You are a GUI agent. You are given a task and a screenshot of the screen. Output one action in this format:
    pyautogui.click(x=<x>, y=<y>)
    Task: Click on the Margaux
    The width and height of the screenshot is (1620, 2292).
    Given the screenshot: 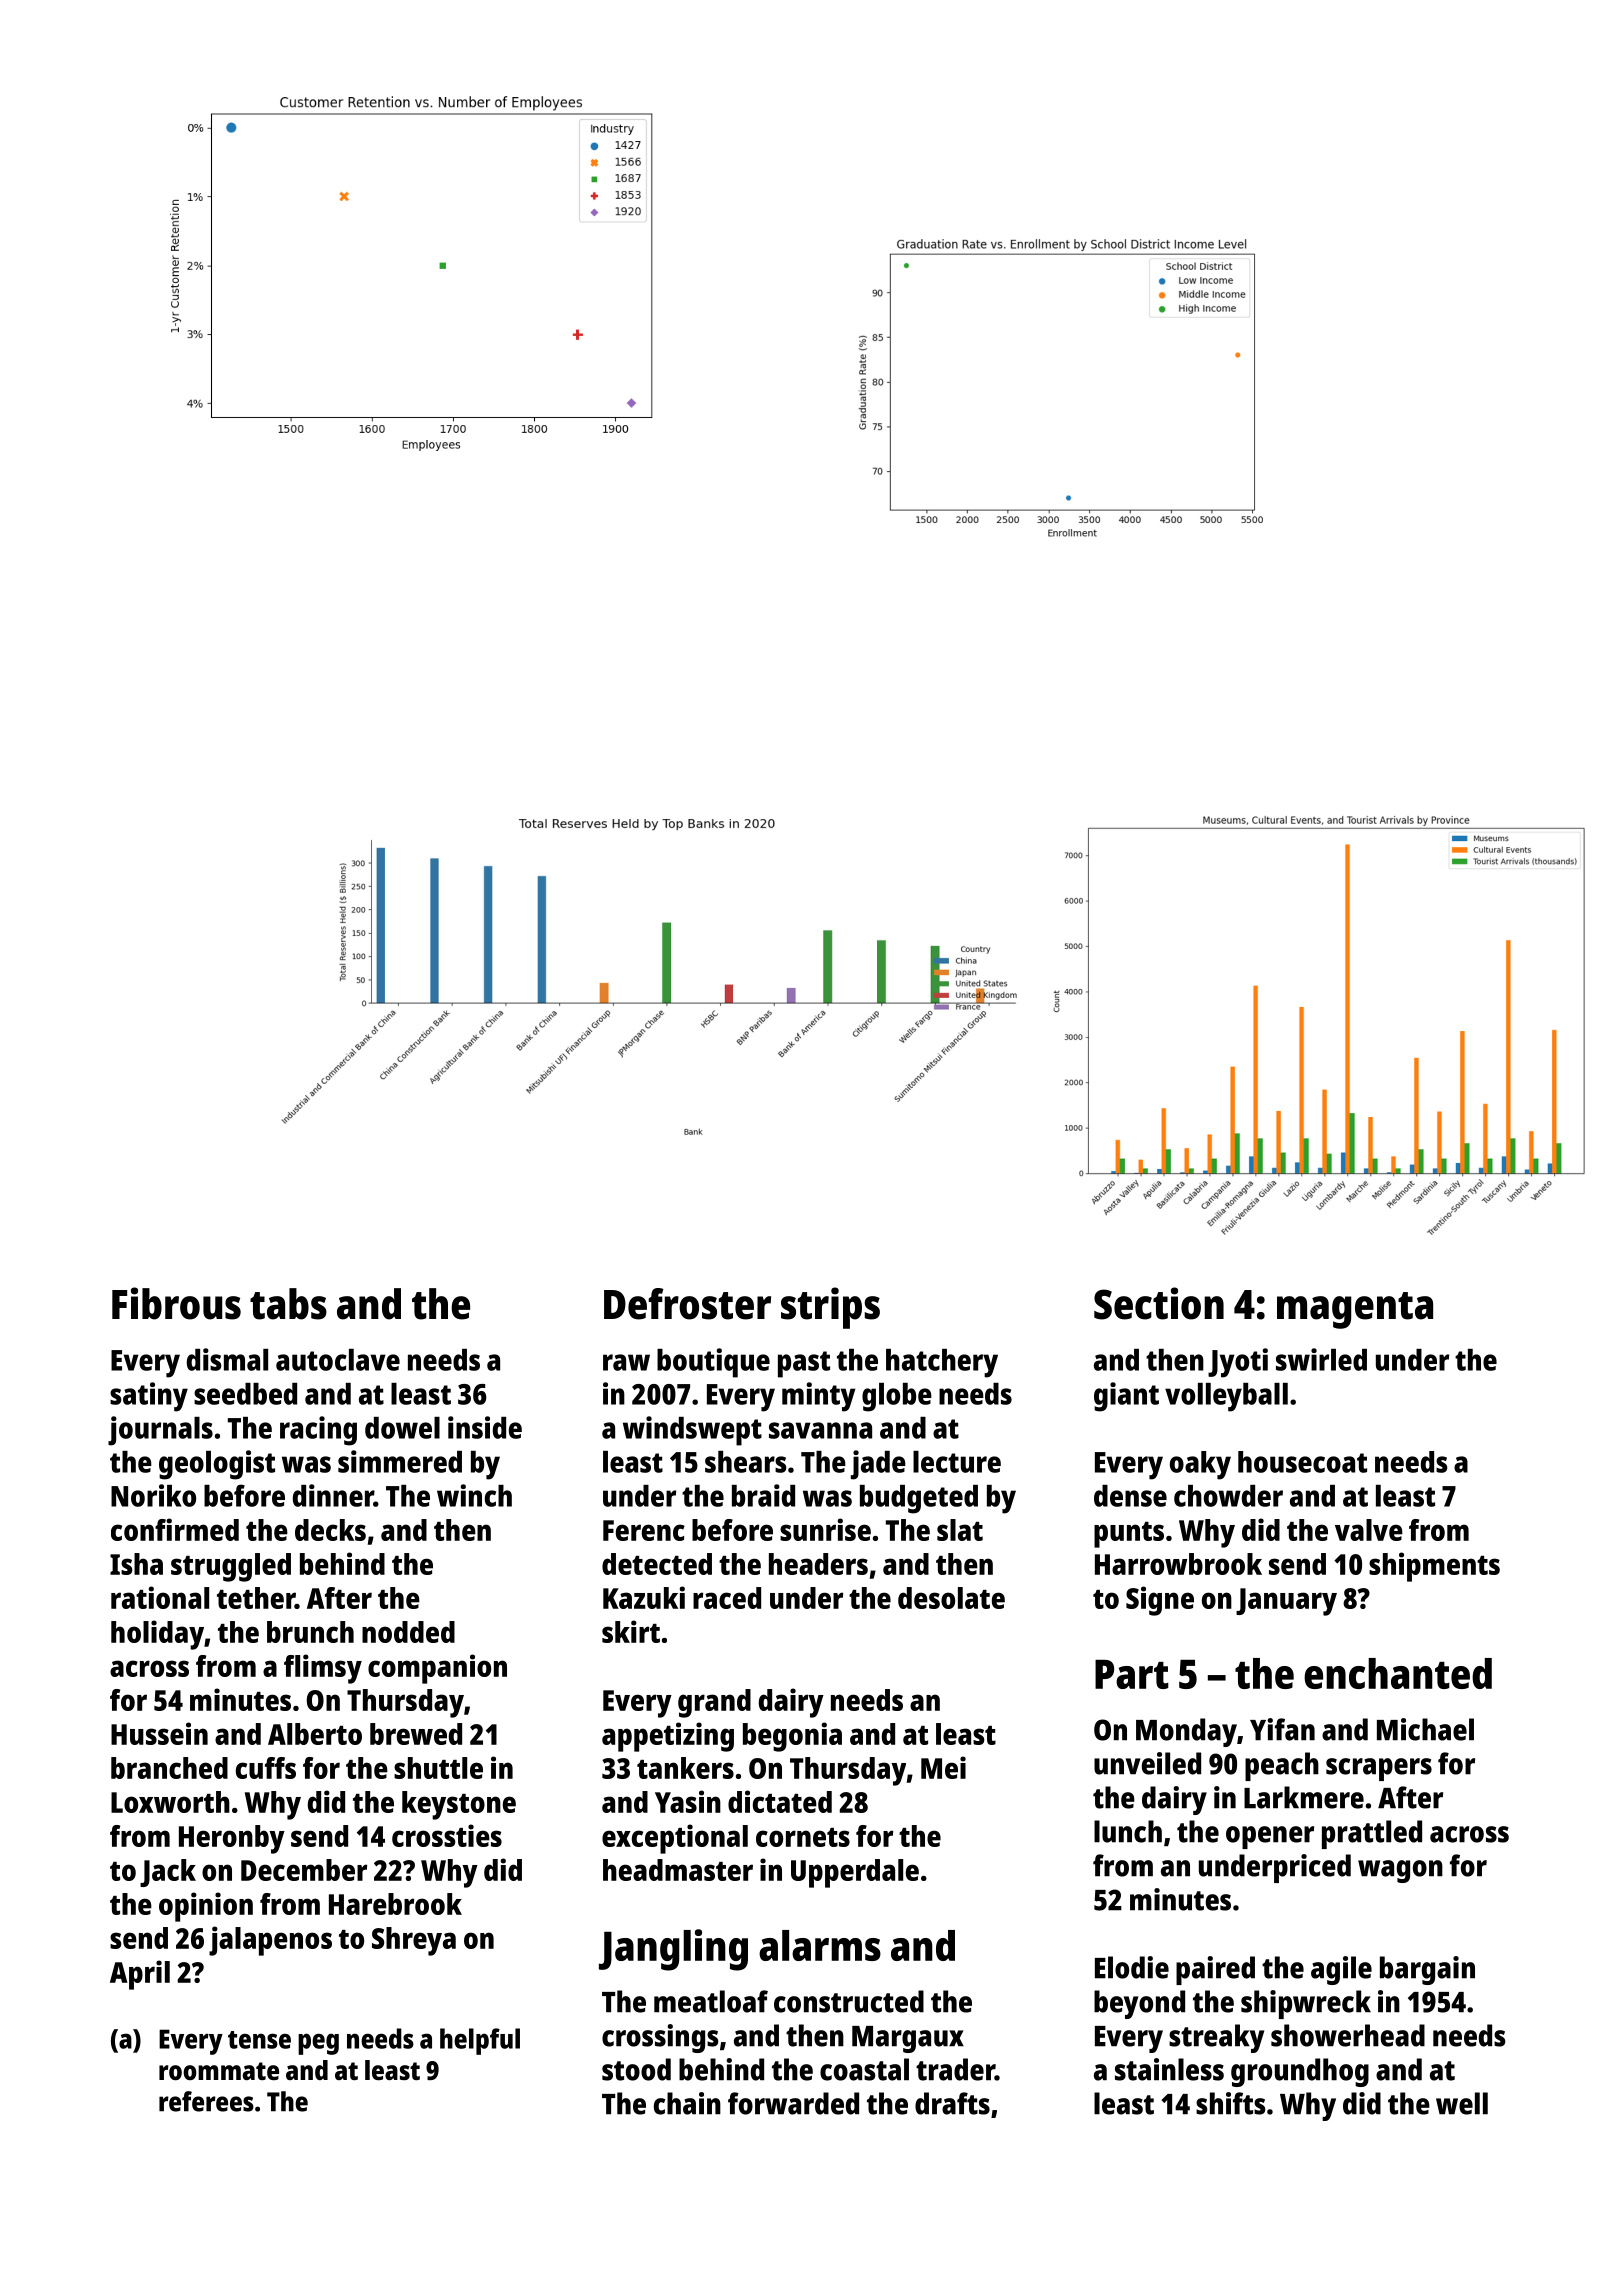 What is the action you would take?
    pyautogui.click(x=908, y=2039)
